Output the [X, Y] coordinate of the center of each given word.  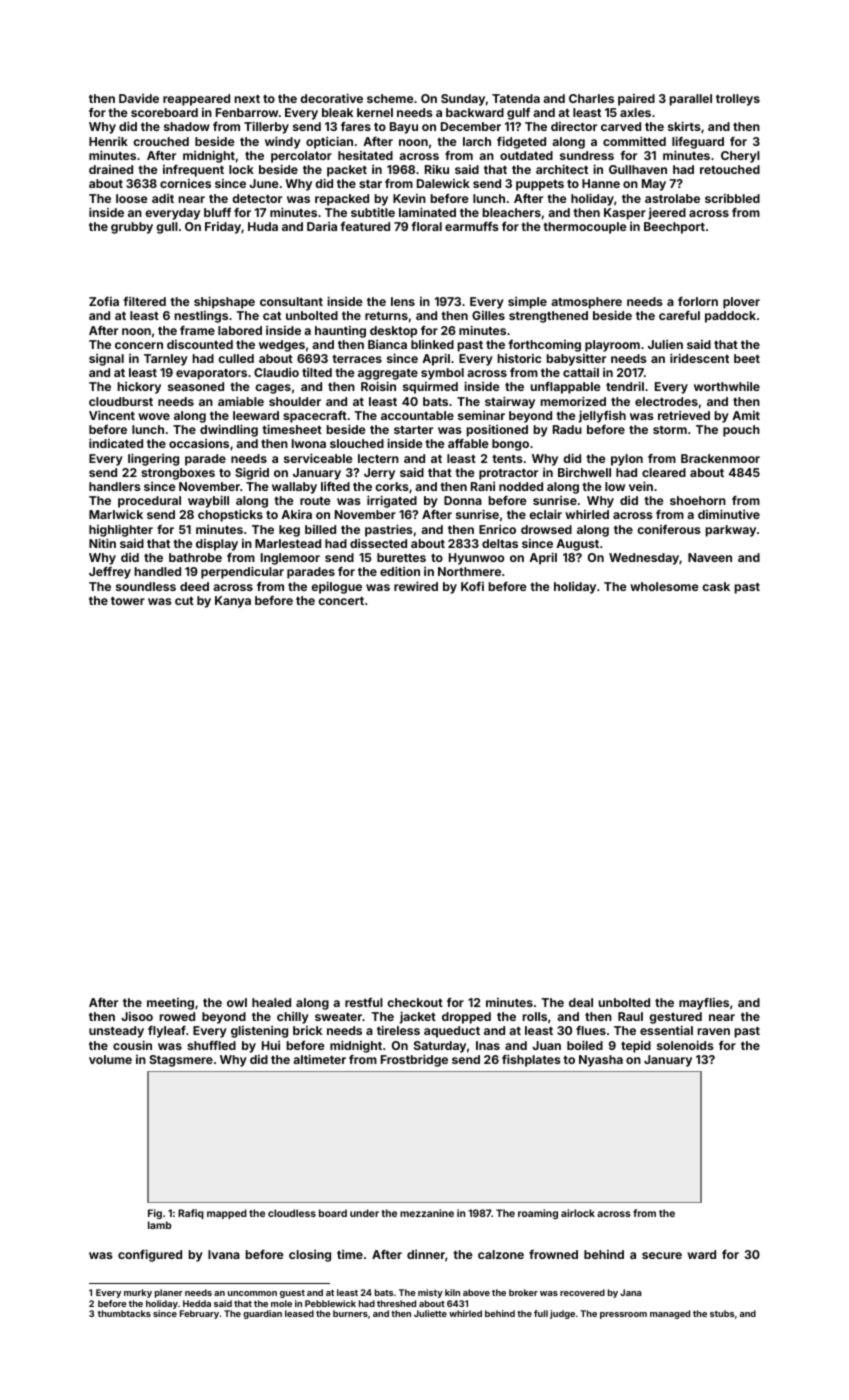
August [577, 545]
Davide [139, 98]
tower [128, 601]
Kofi [472, 586]
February [199, 1314]
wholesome [664, 586]
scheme [390, 98]
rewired [416, 586]
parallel [691, 100]
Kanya [233, 602]
